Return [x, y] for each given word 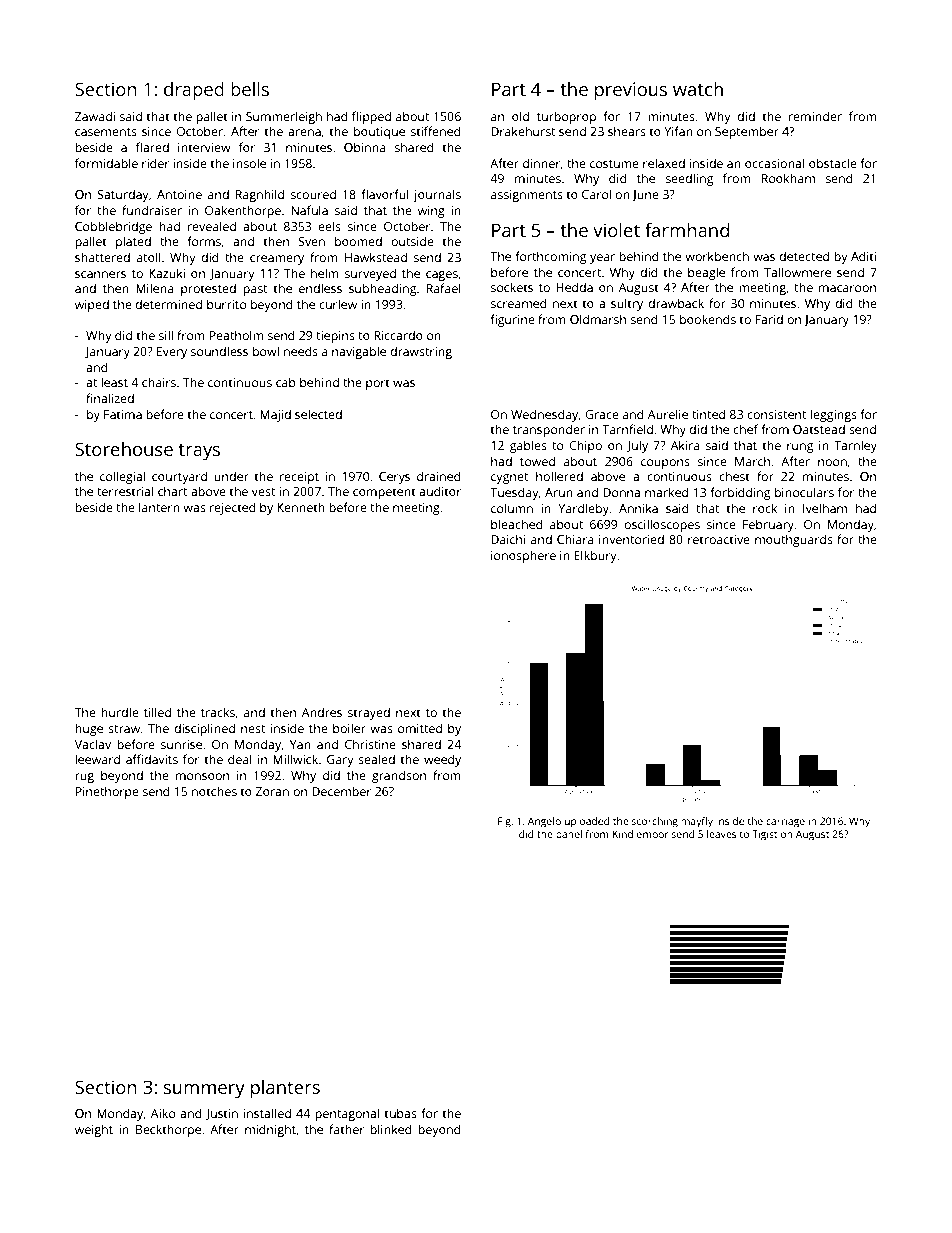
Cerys [394, 478]
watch [698, 89]
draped [194, 91]
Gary [340, 761]
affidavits [152, 759]
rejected [233, 508]
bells [250, 89]
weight [94, 1130]
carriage [785, 822]
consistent [776, 414]
